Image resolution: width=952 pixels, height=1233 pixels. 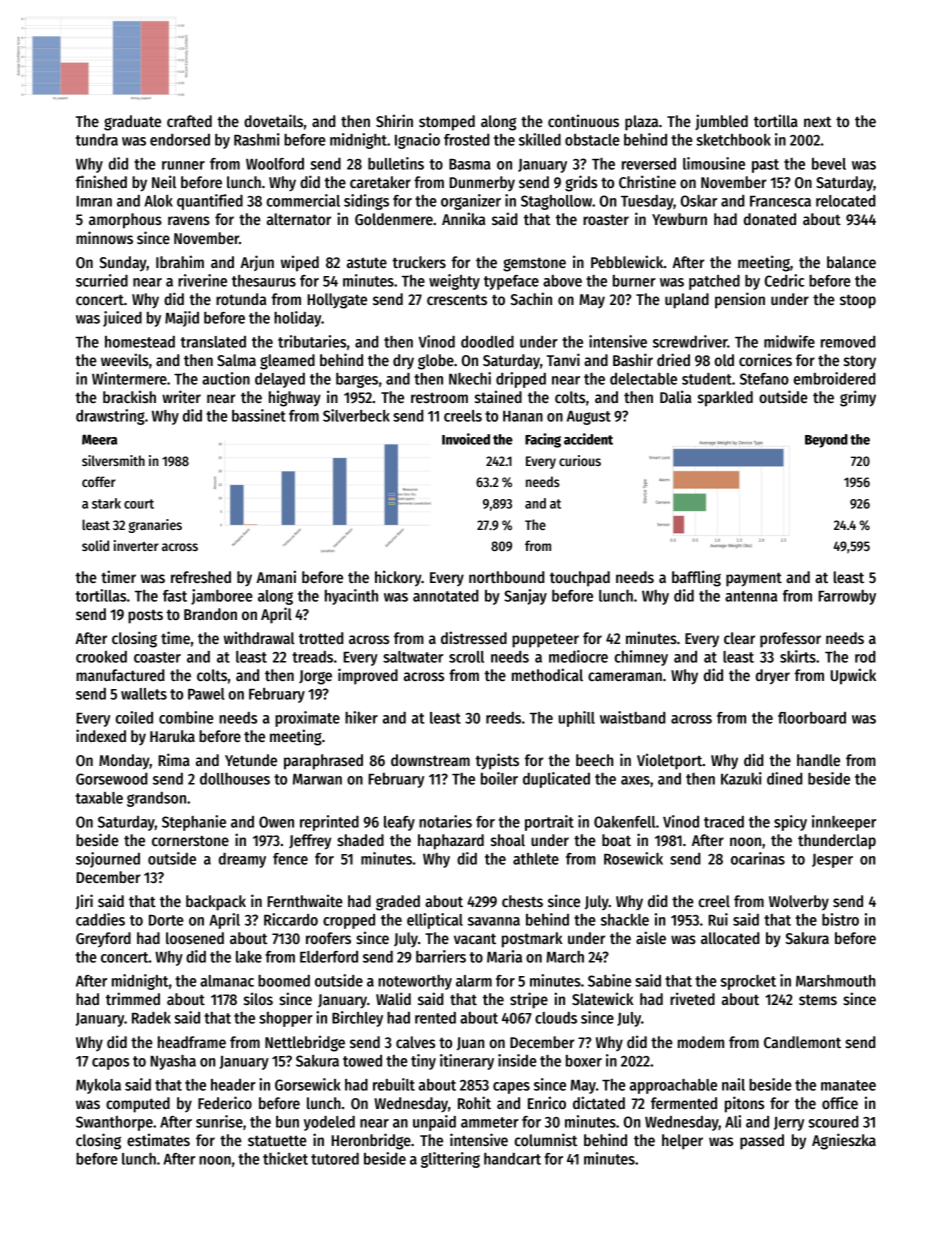 What do you see at coordinates (114, 1123) in the screenshot?
I see `Swanthorpe` at bounding box center [114, 1123].
